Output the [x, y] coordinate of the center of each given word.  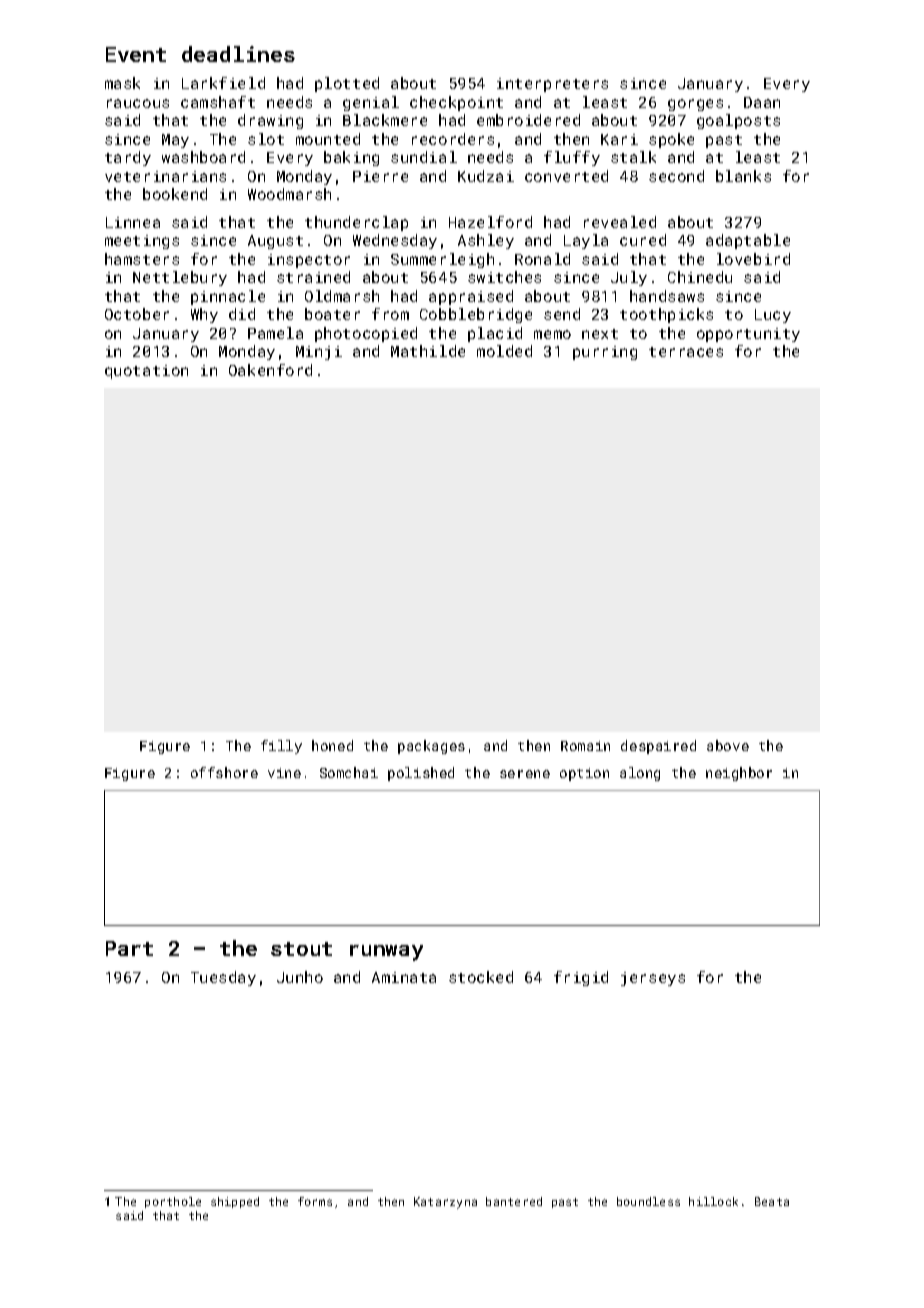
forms [315, 1201]
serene [525, 774]
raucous [138, 103]
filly [281, 747]
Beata [772, 1201]
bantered [514, 1201]
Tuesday [223, 978]
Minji [319, 353]
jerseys [653, 979]
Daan [762, 102]
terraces [686, 352]
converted [566, 176]
